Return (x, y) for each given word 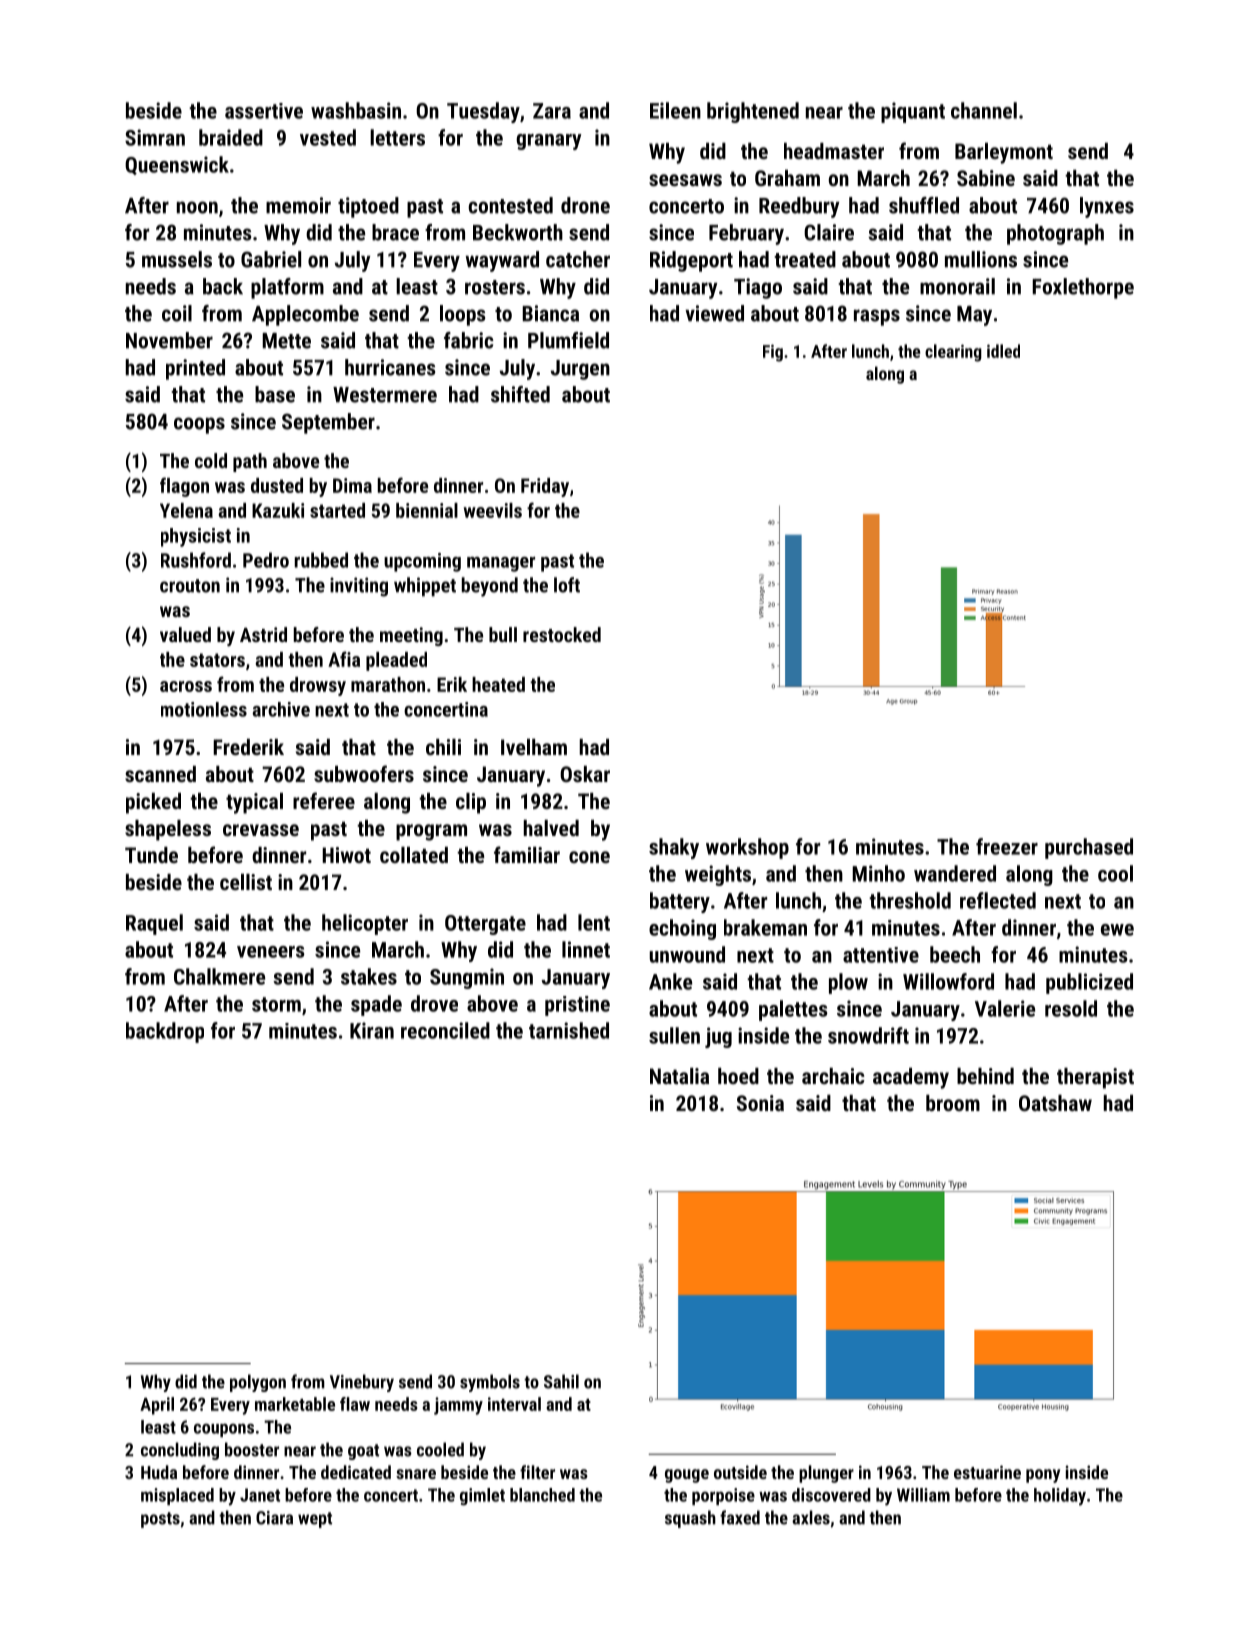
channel (984, 110)
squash (690, 1519)
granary (549, 142)
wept (315, 1520)
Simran (155, 137)
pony (1043, 1476)
